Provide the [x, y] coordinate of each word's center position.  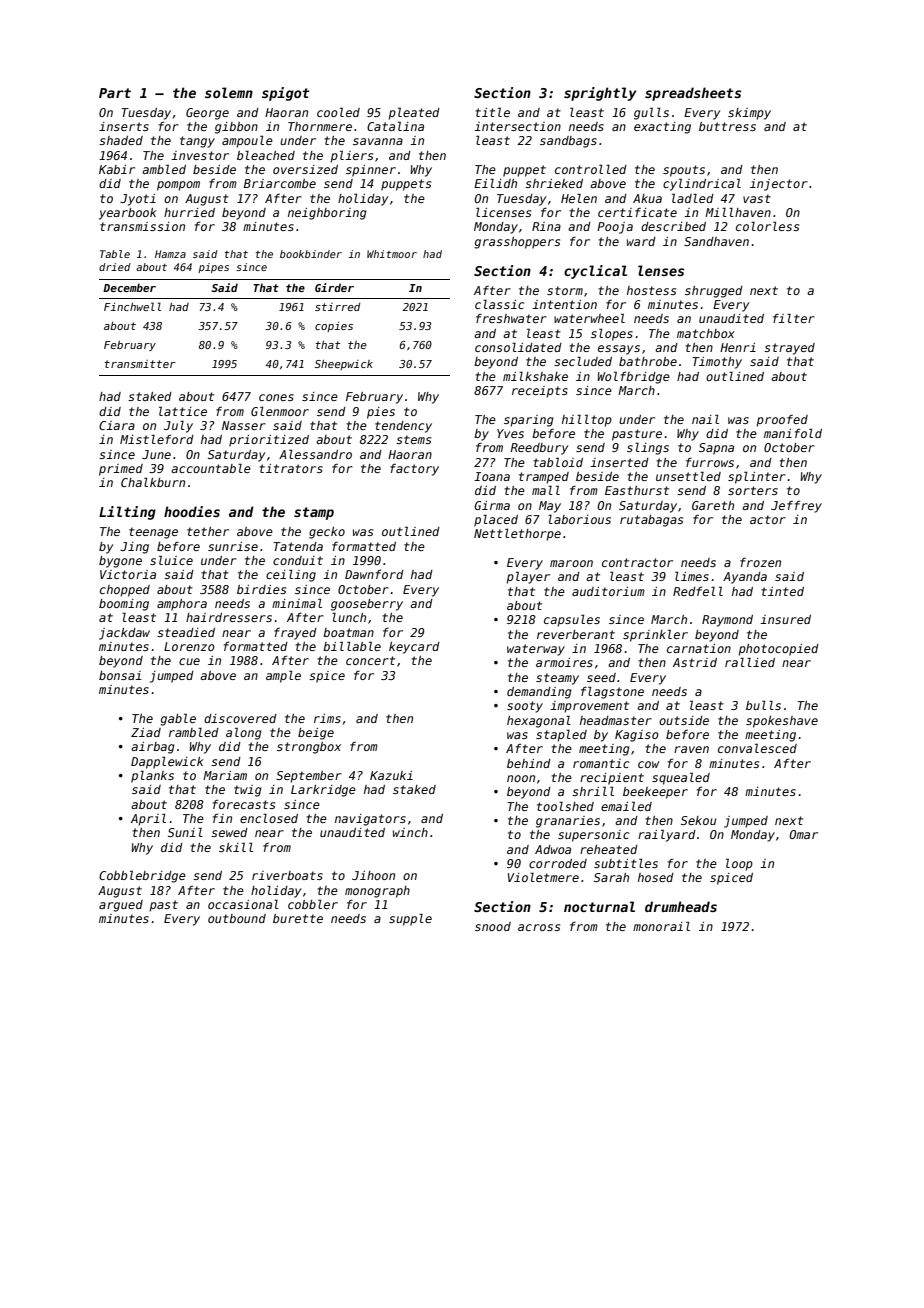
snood [493, 926]
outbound [237, 918]
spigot [286, 94]
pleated [414, 113]
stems [413, 439]
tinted [782, 591]
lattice [183, 411]
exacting [662, 128]
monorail [661, 926]
